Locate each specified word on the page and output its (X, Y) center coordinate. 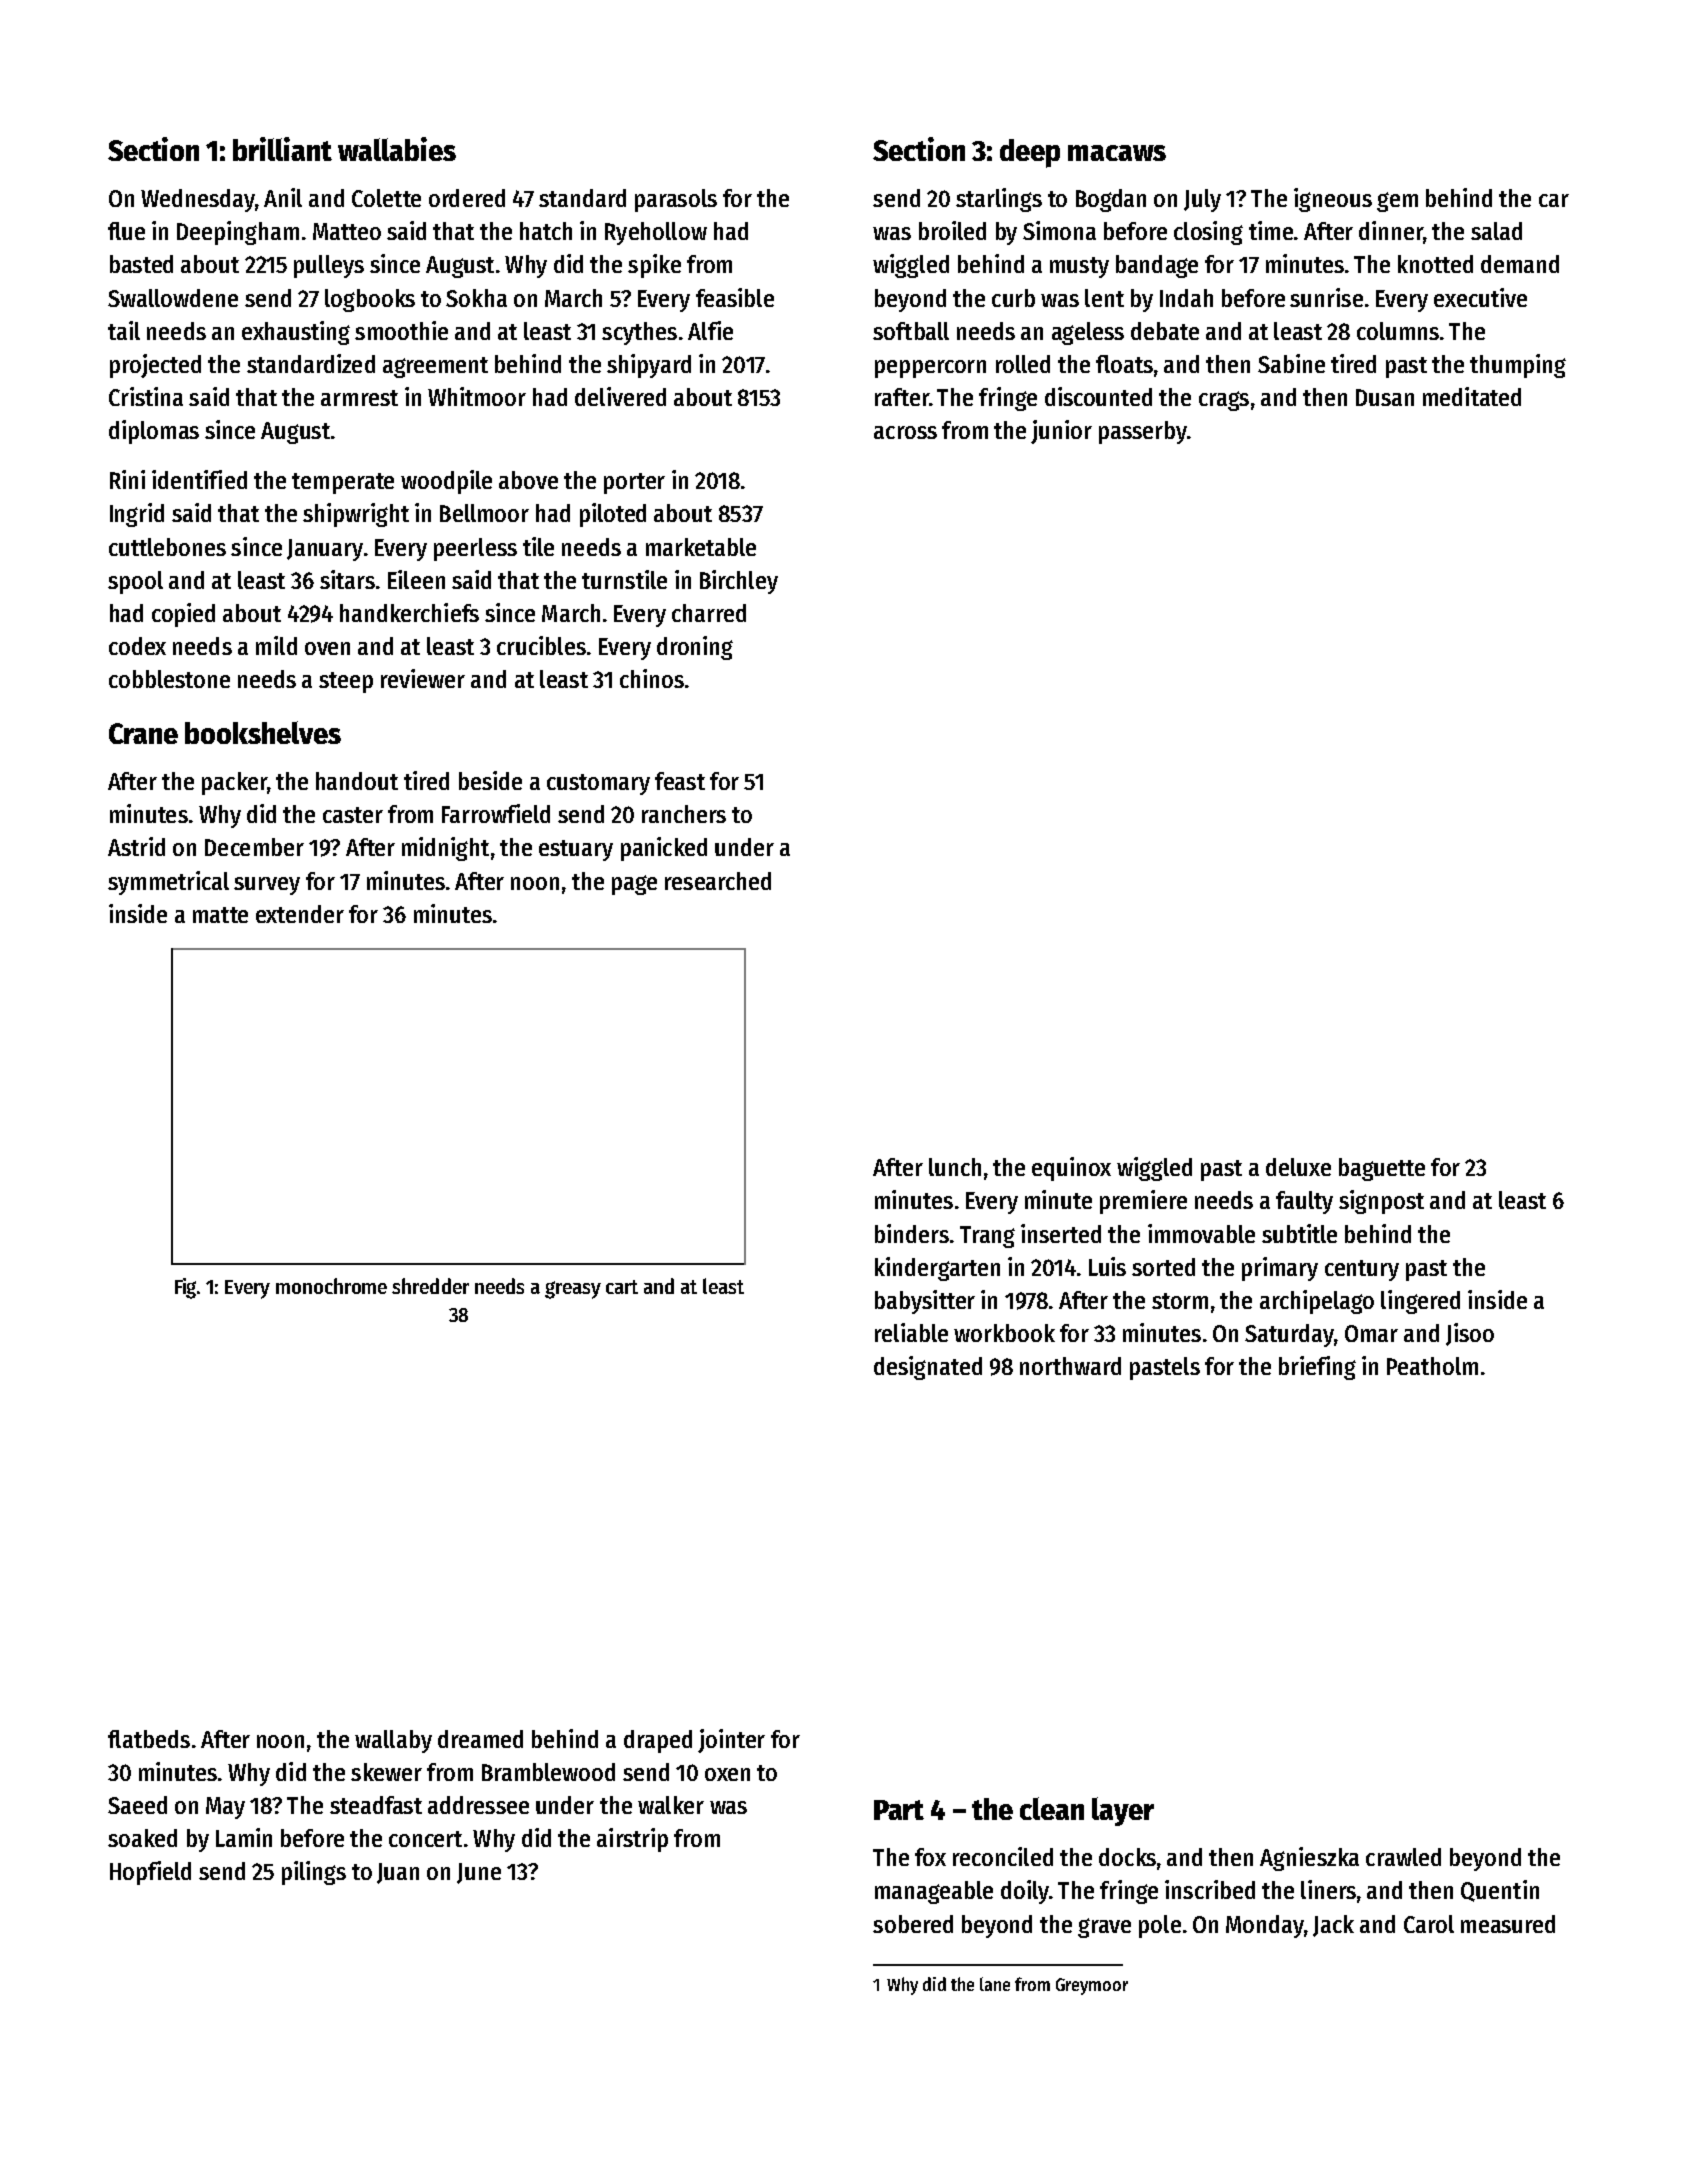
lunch (955, 1167)
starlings (999, 200)
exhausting (296, 333)
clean (1052, 1808)
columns (1398, 331)
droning (695, 648)
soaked (142, 1838)
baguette (1382, 1169)
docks (1127, 1857)
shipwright (356, 515)
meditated (1472, 396)
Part (899, 1810)
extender (300, 914)
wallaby (393, 1741)
